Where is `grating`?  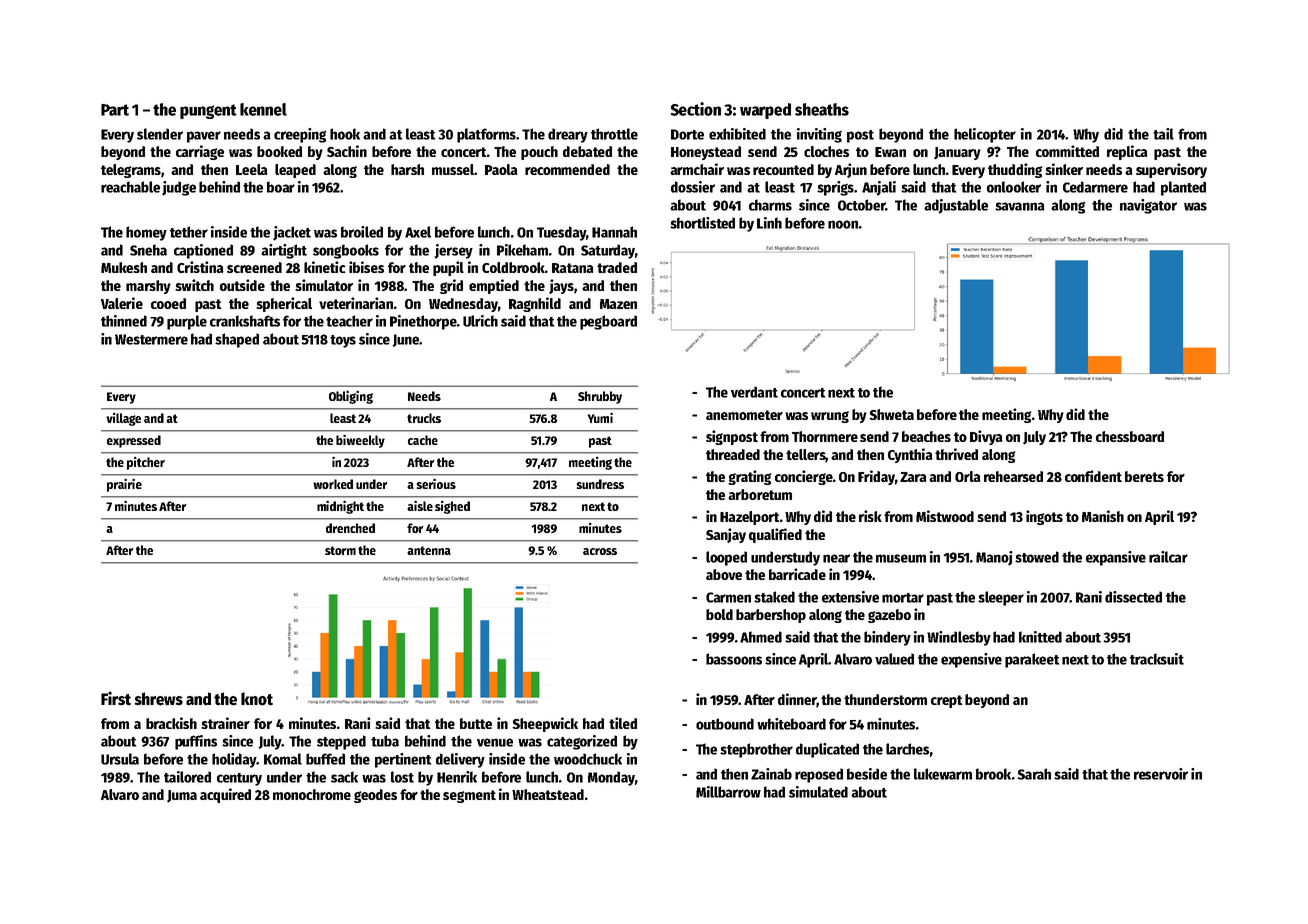 grating is located at coordinates (749, 477).
